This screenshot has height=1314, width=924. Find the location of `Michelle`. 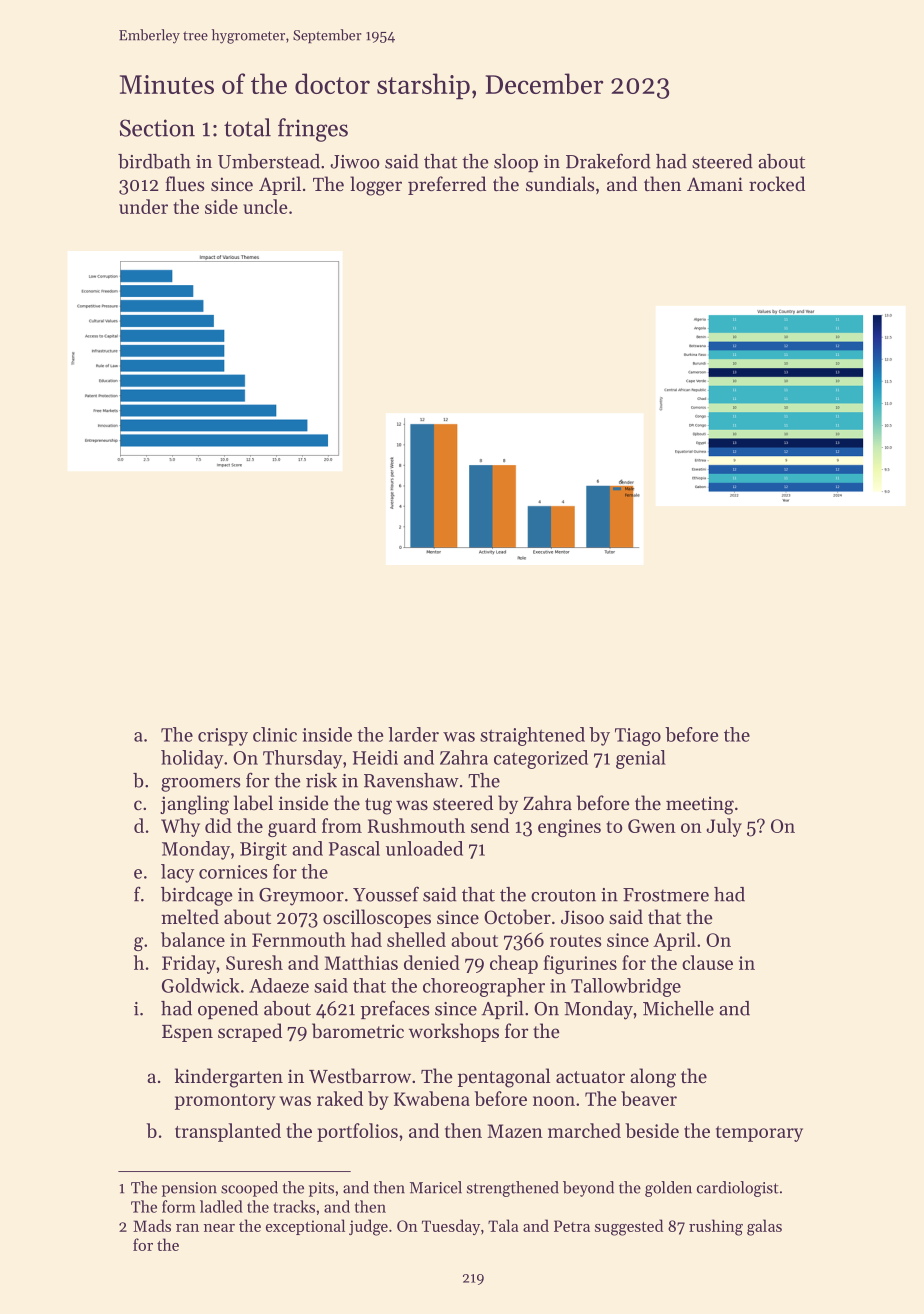

Michelle is located at coordinates (678, 1008).
